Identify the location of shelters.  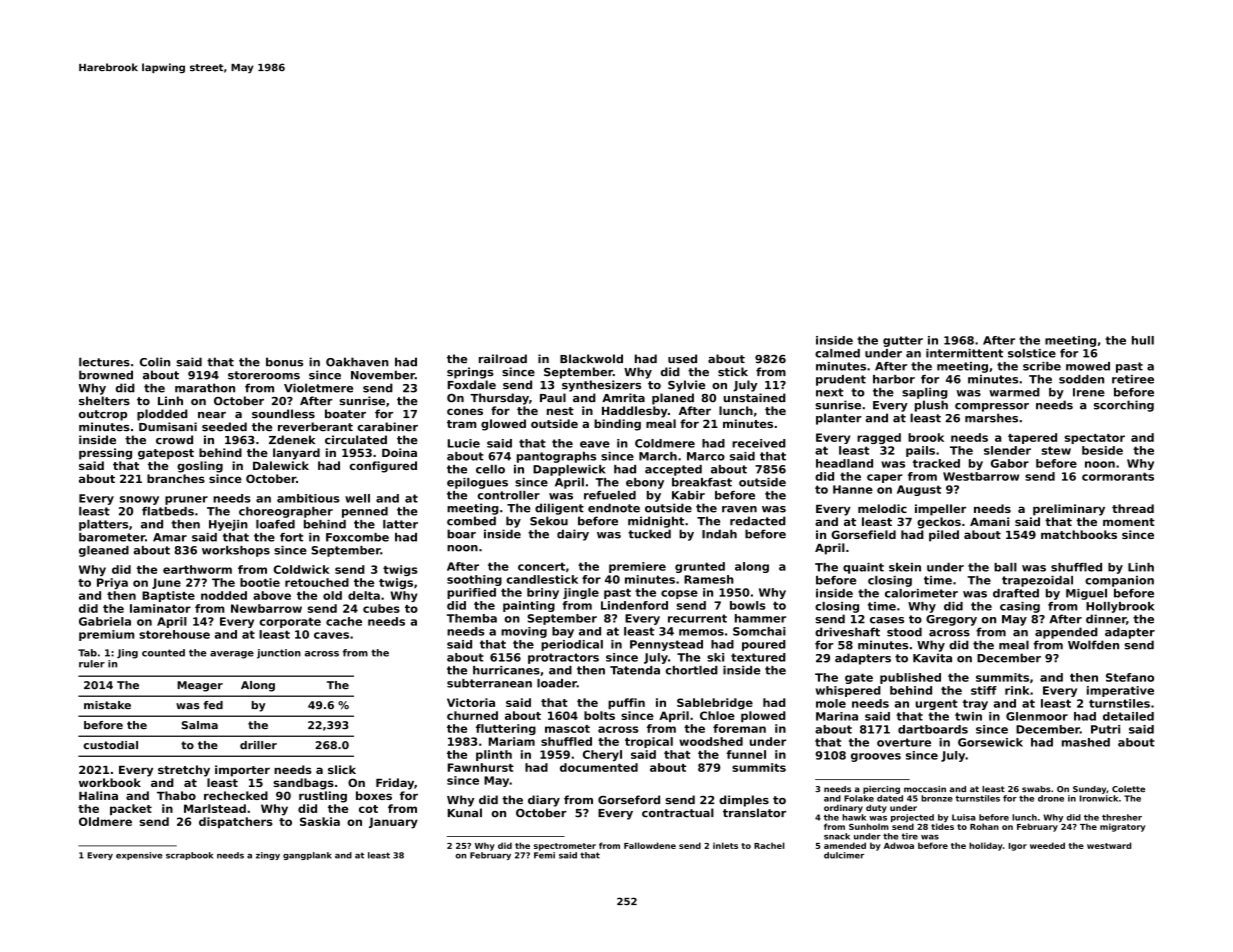
(104, 401).
